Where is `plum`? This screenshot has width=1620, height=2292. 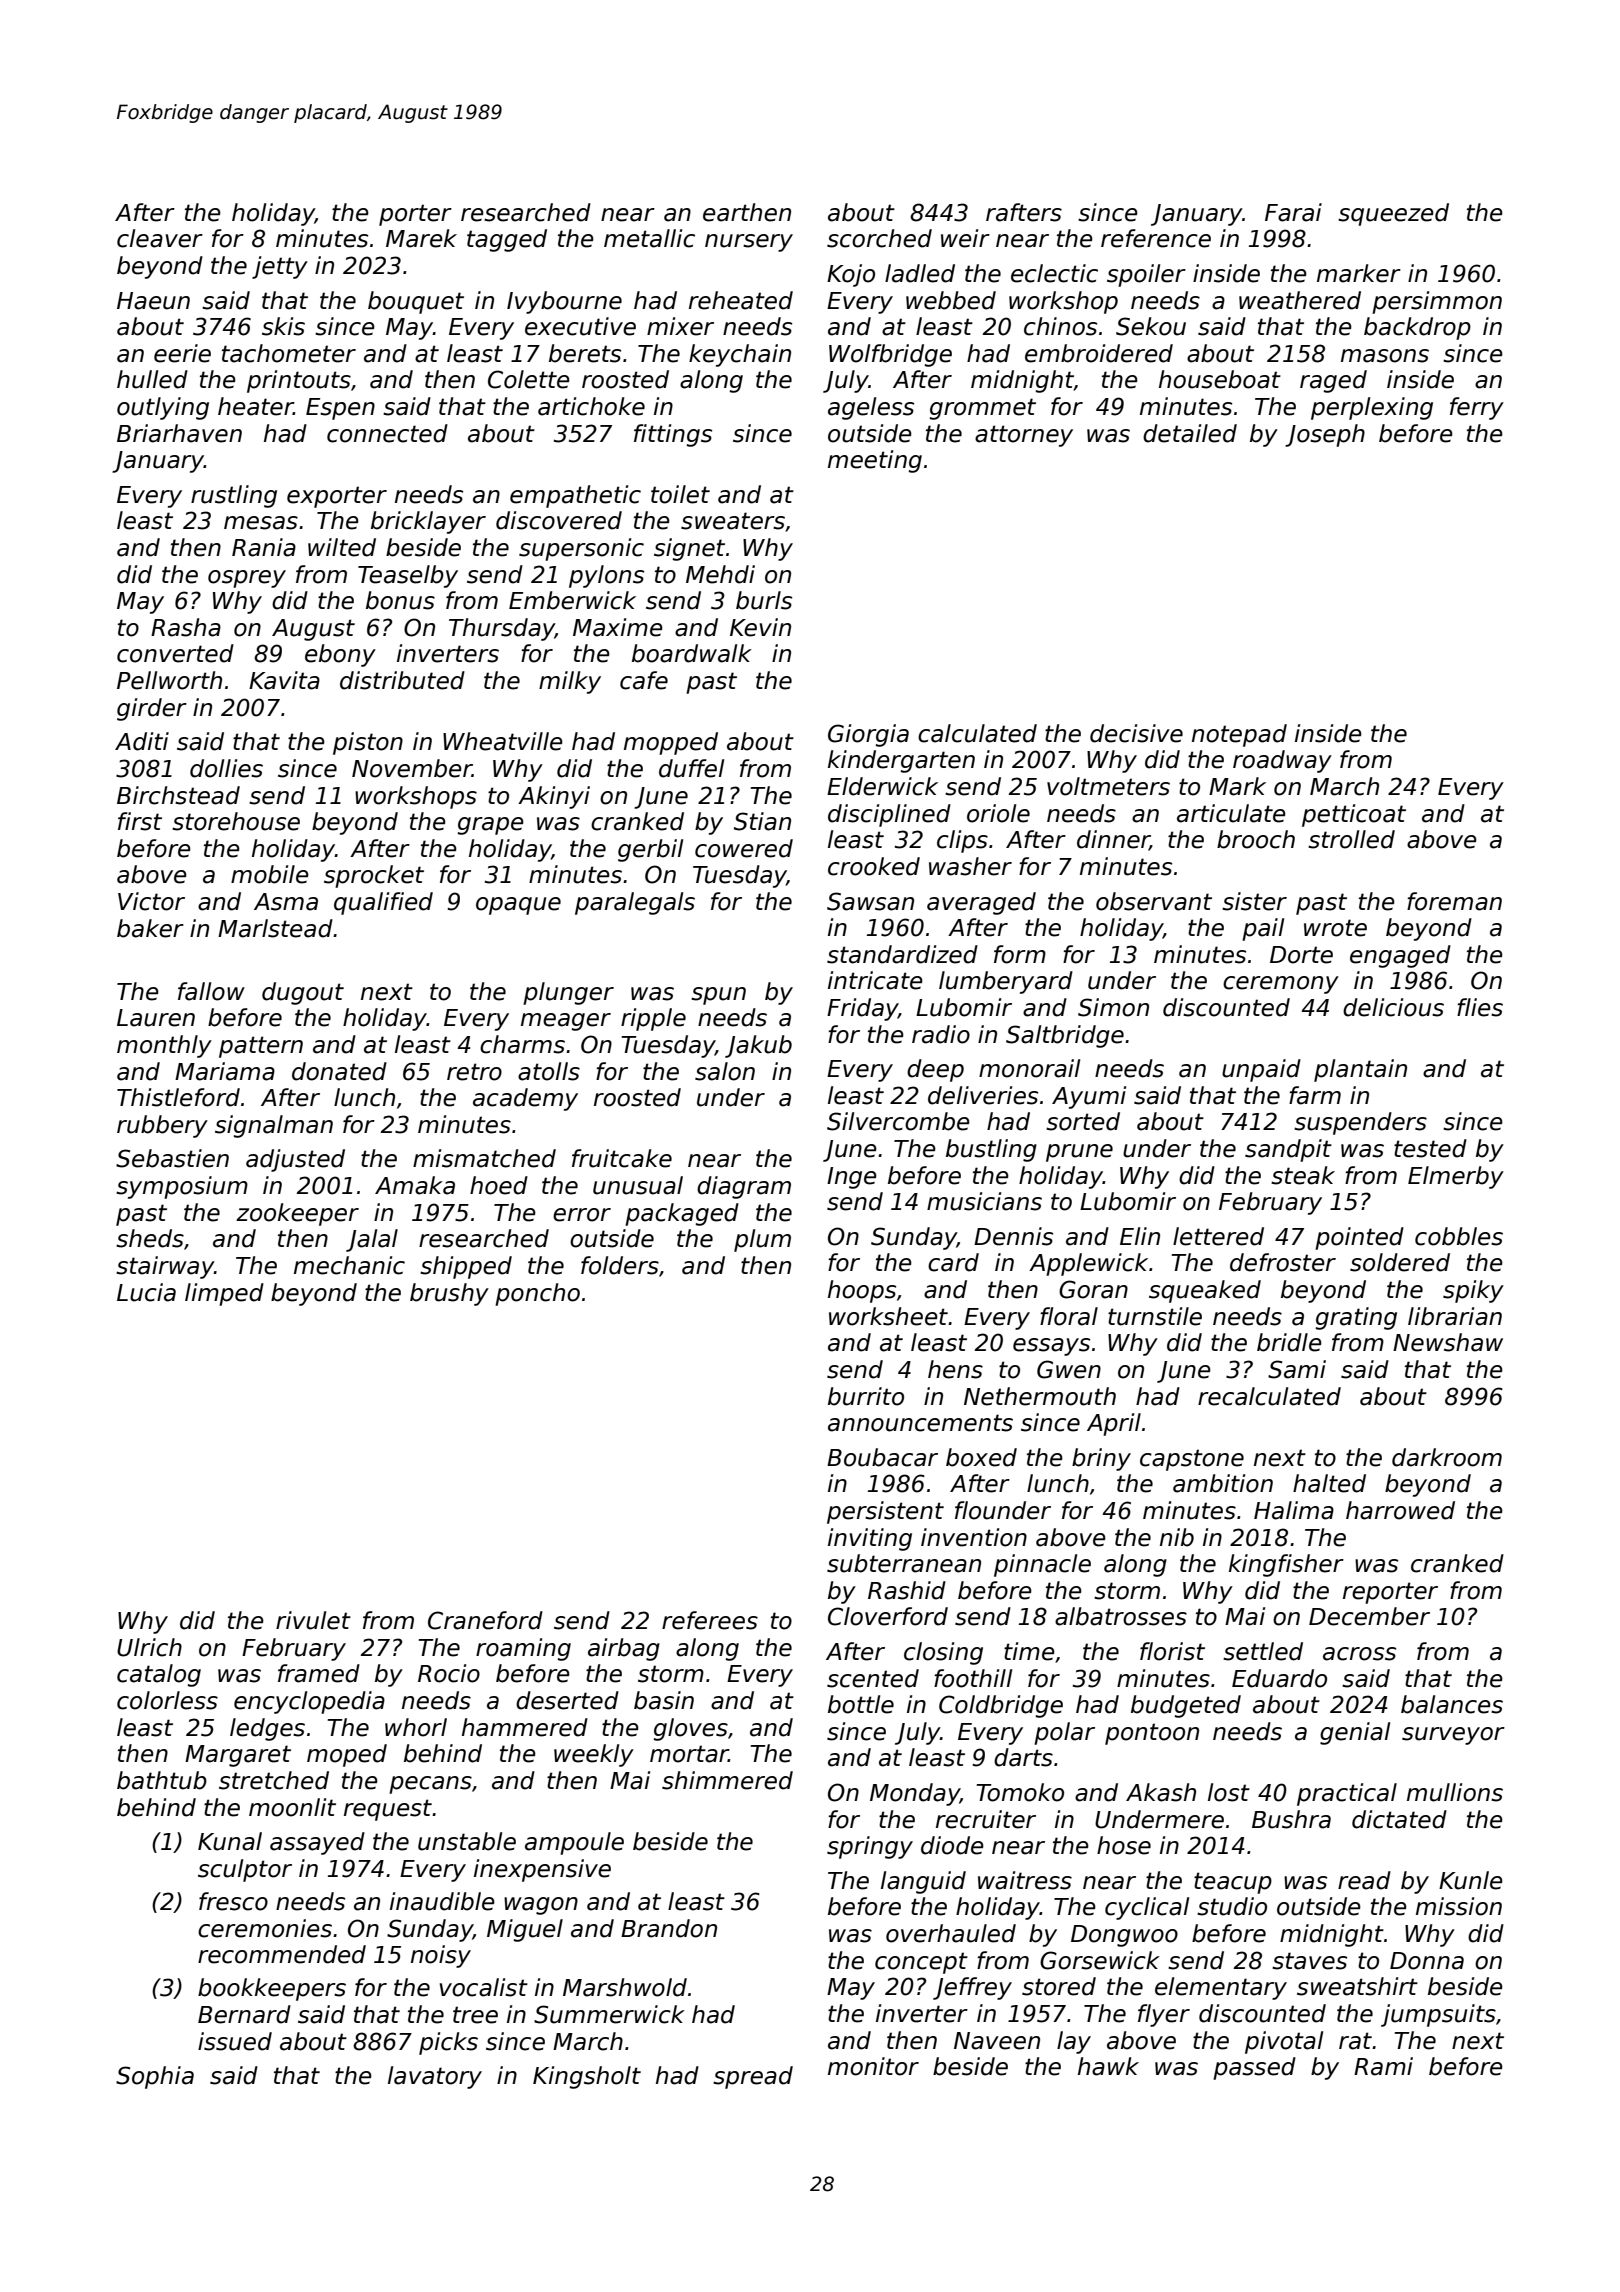 plum is located at coordinates (762, 1240).
